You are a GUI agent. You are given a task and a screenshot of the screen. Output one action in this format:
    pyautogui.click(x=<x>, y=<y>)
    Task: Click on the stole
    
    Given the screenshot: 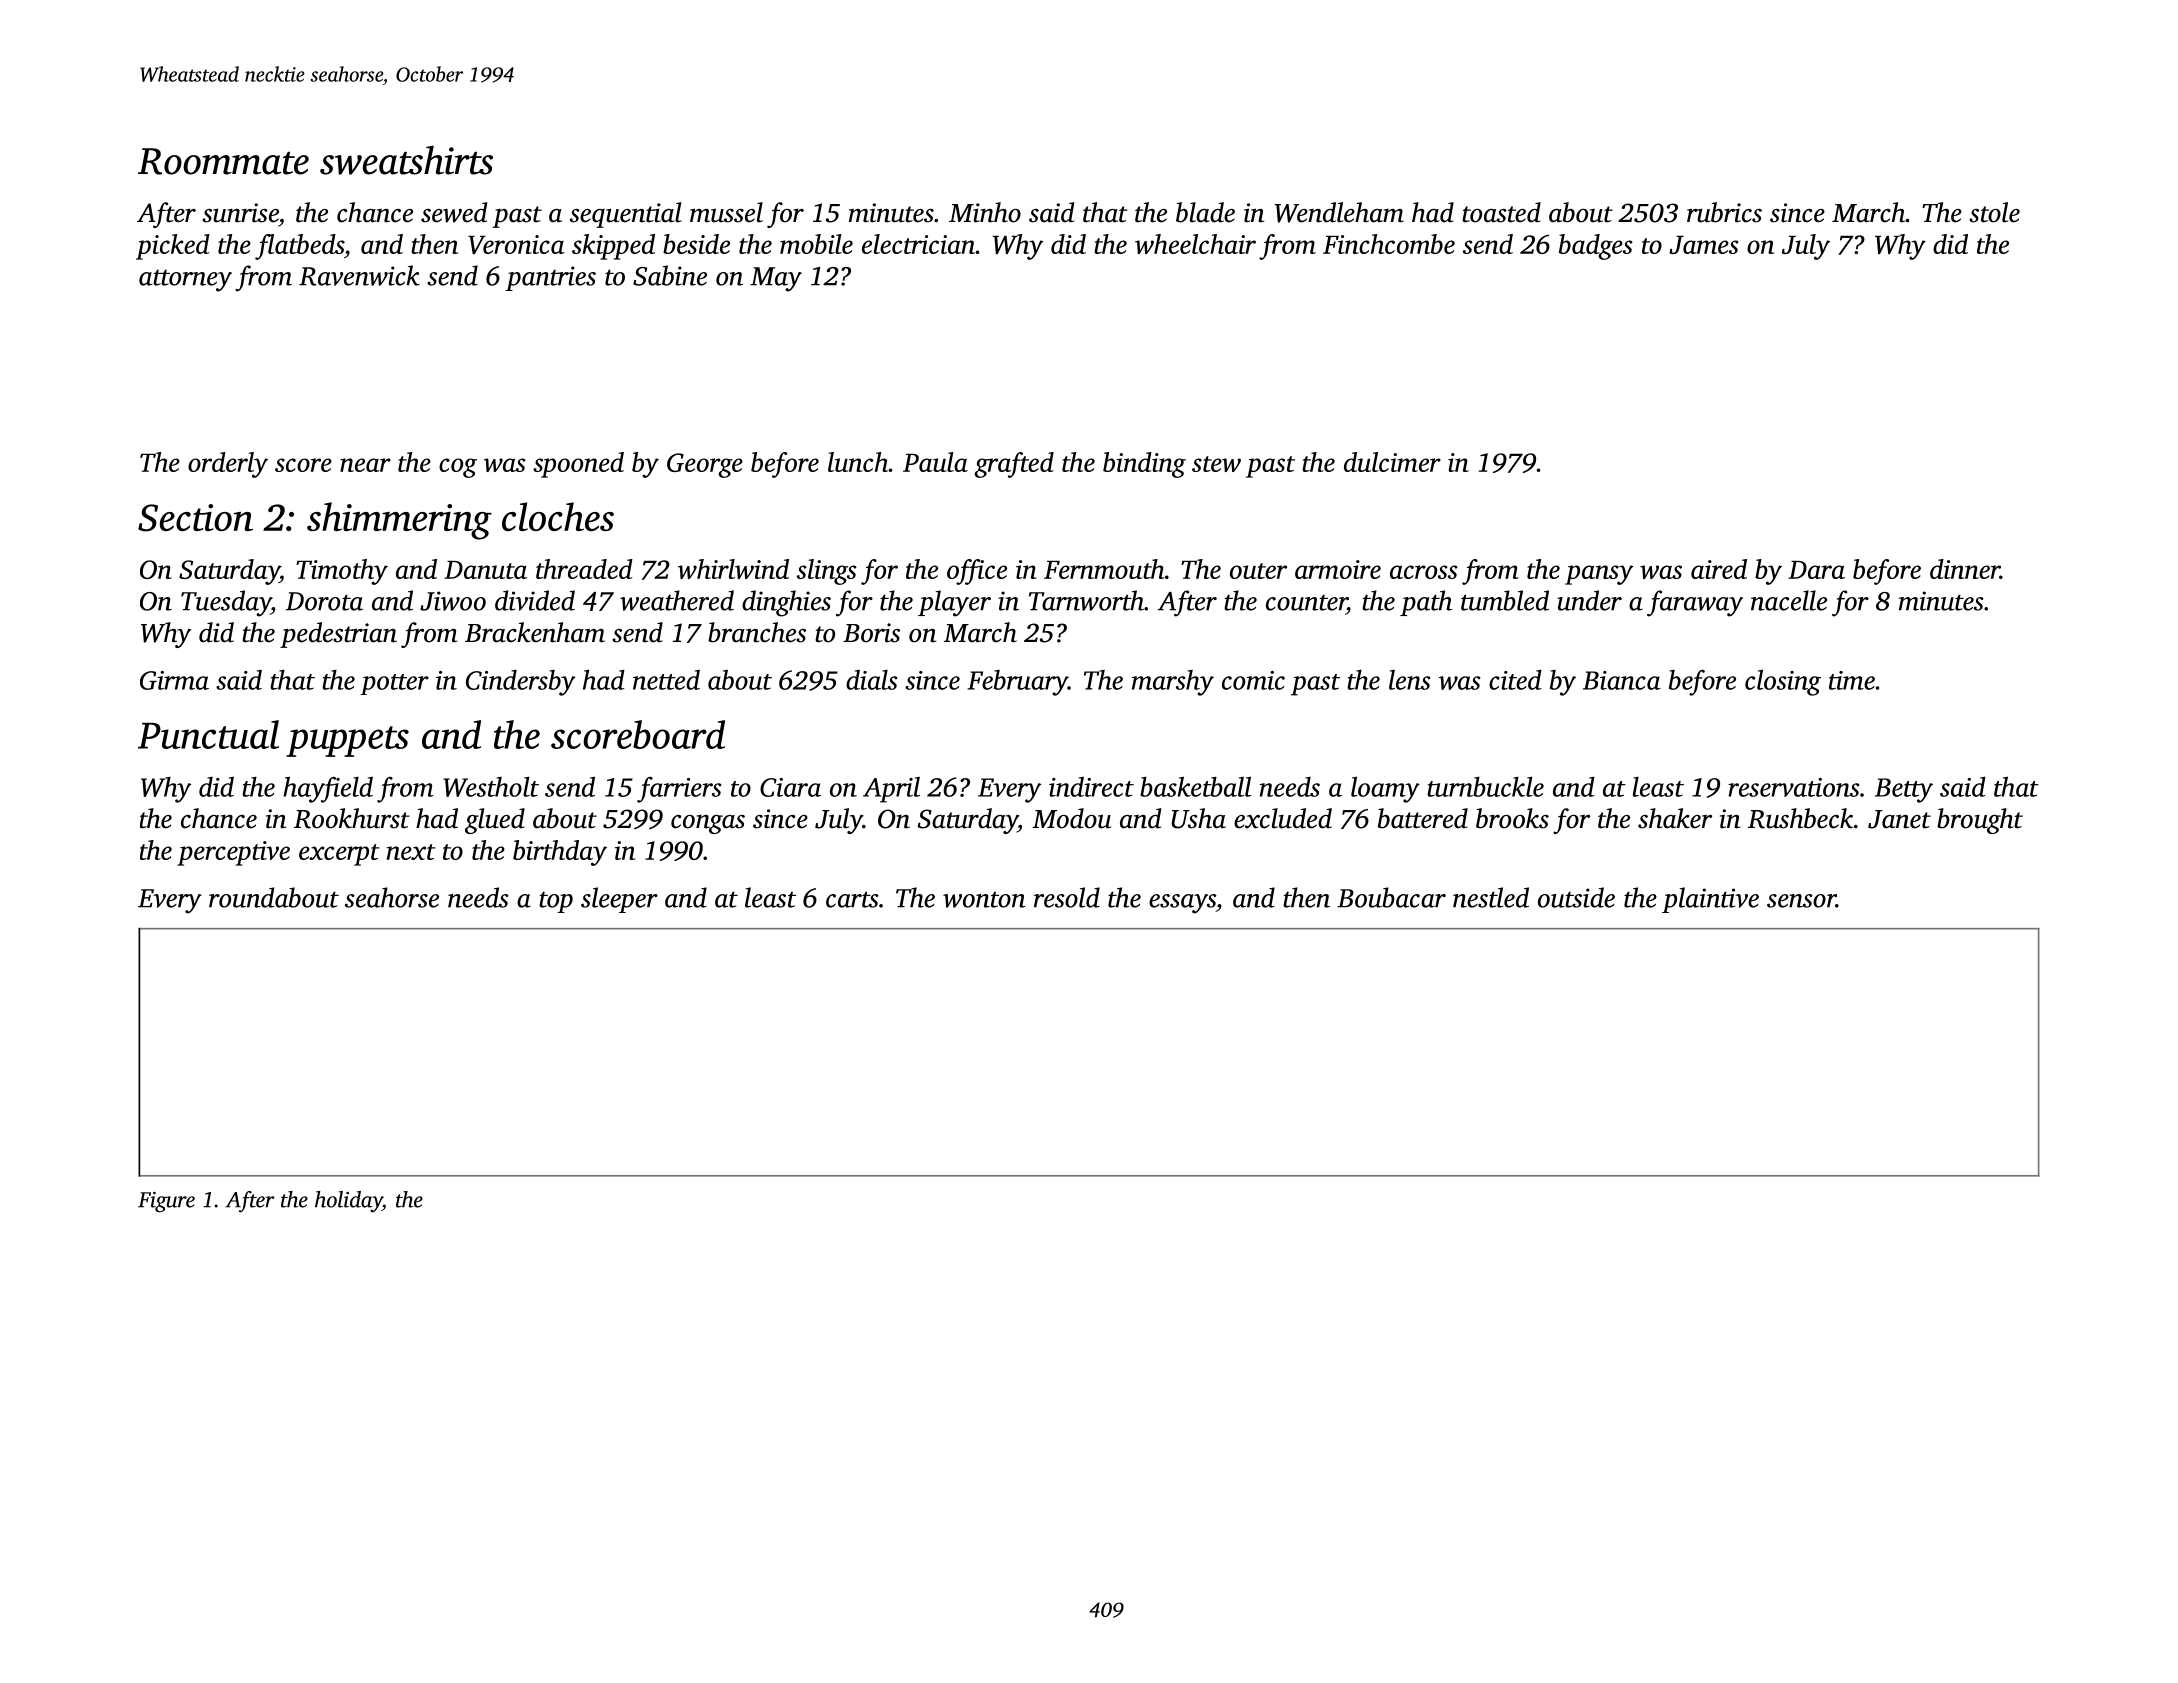 What is the action you would take?
    pyautogui.click(x=1994, y=212)
